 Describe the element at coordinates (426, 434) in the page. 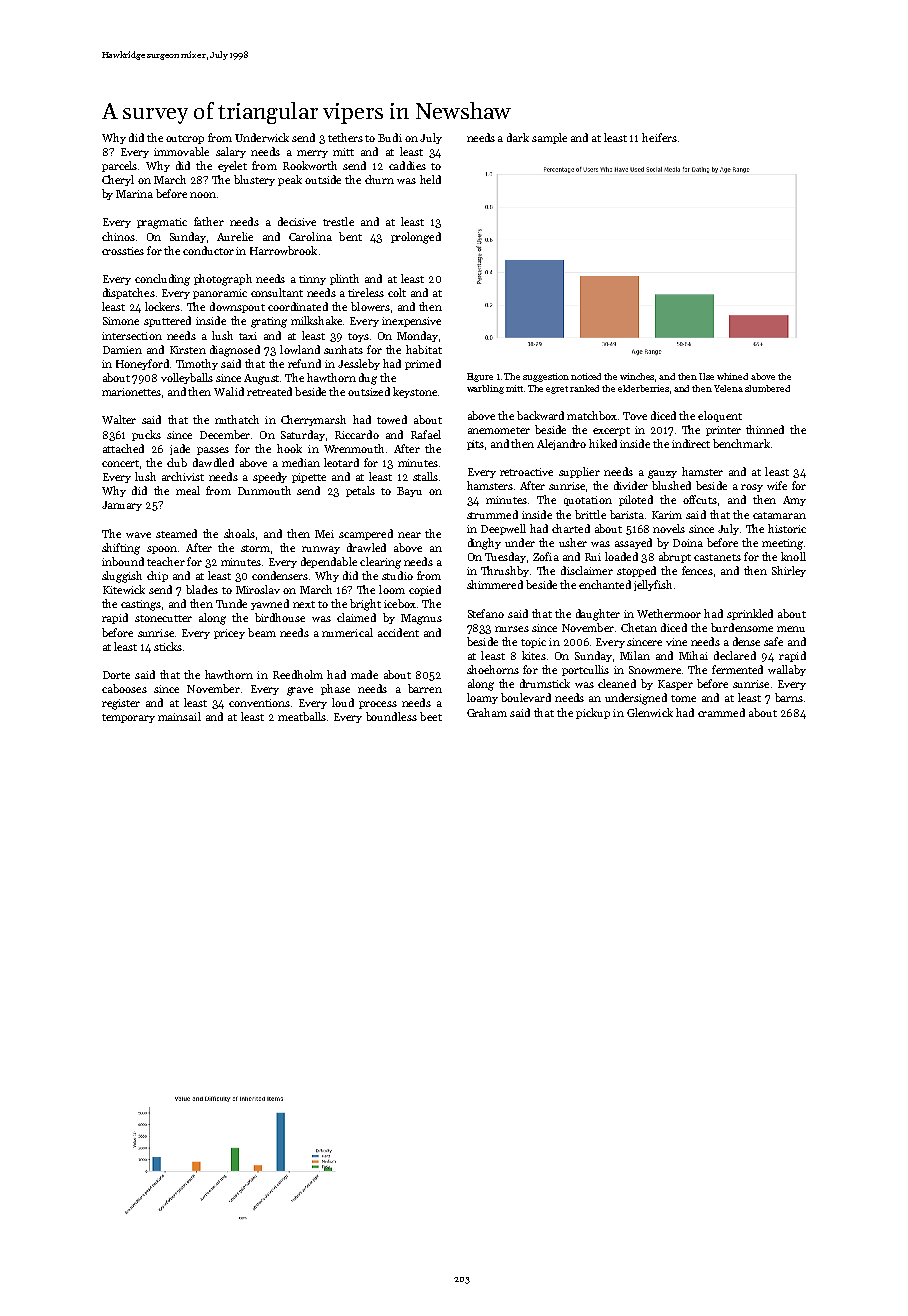

I see `Rafael` at that location.
